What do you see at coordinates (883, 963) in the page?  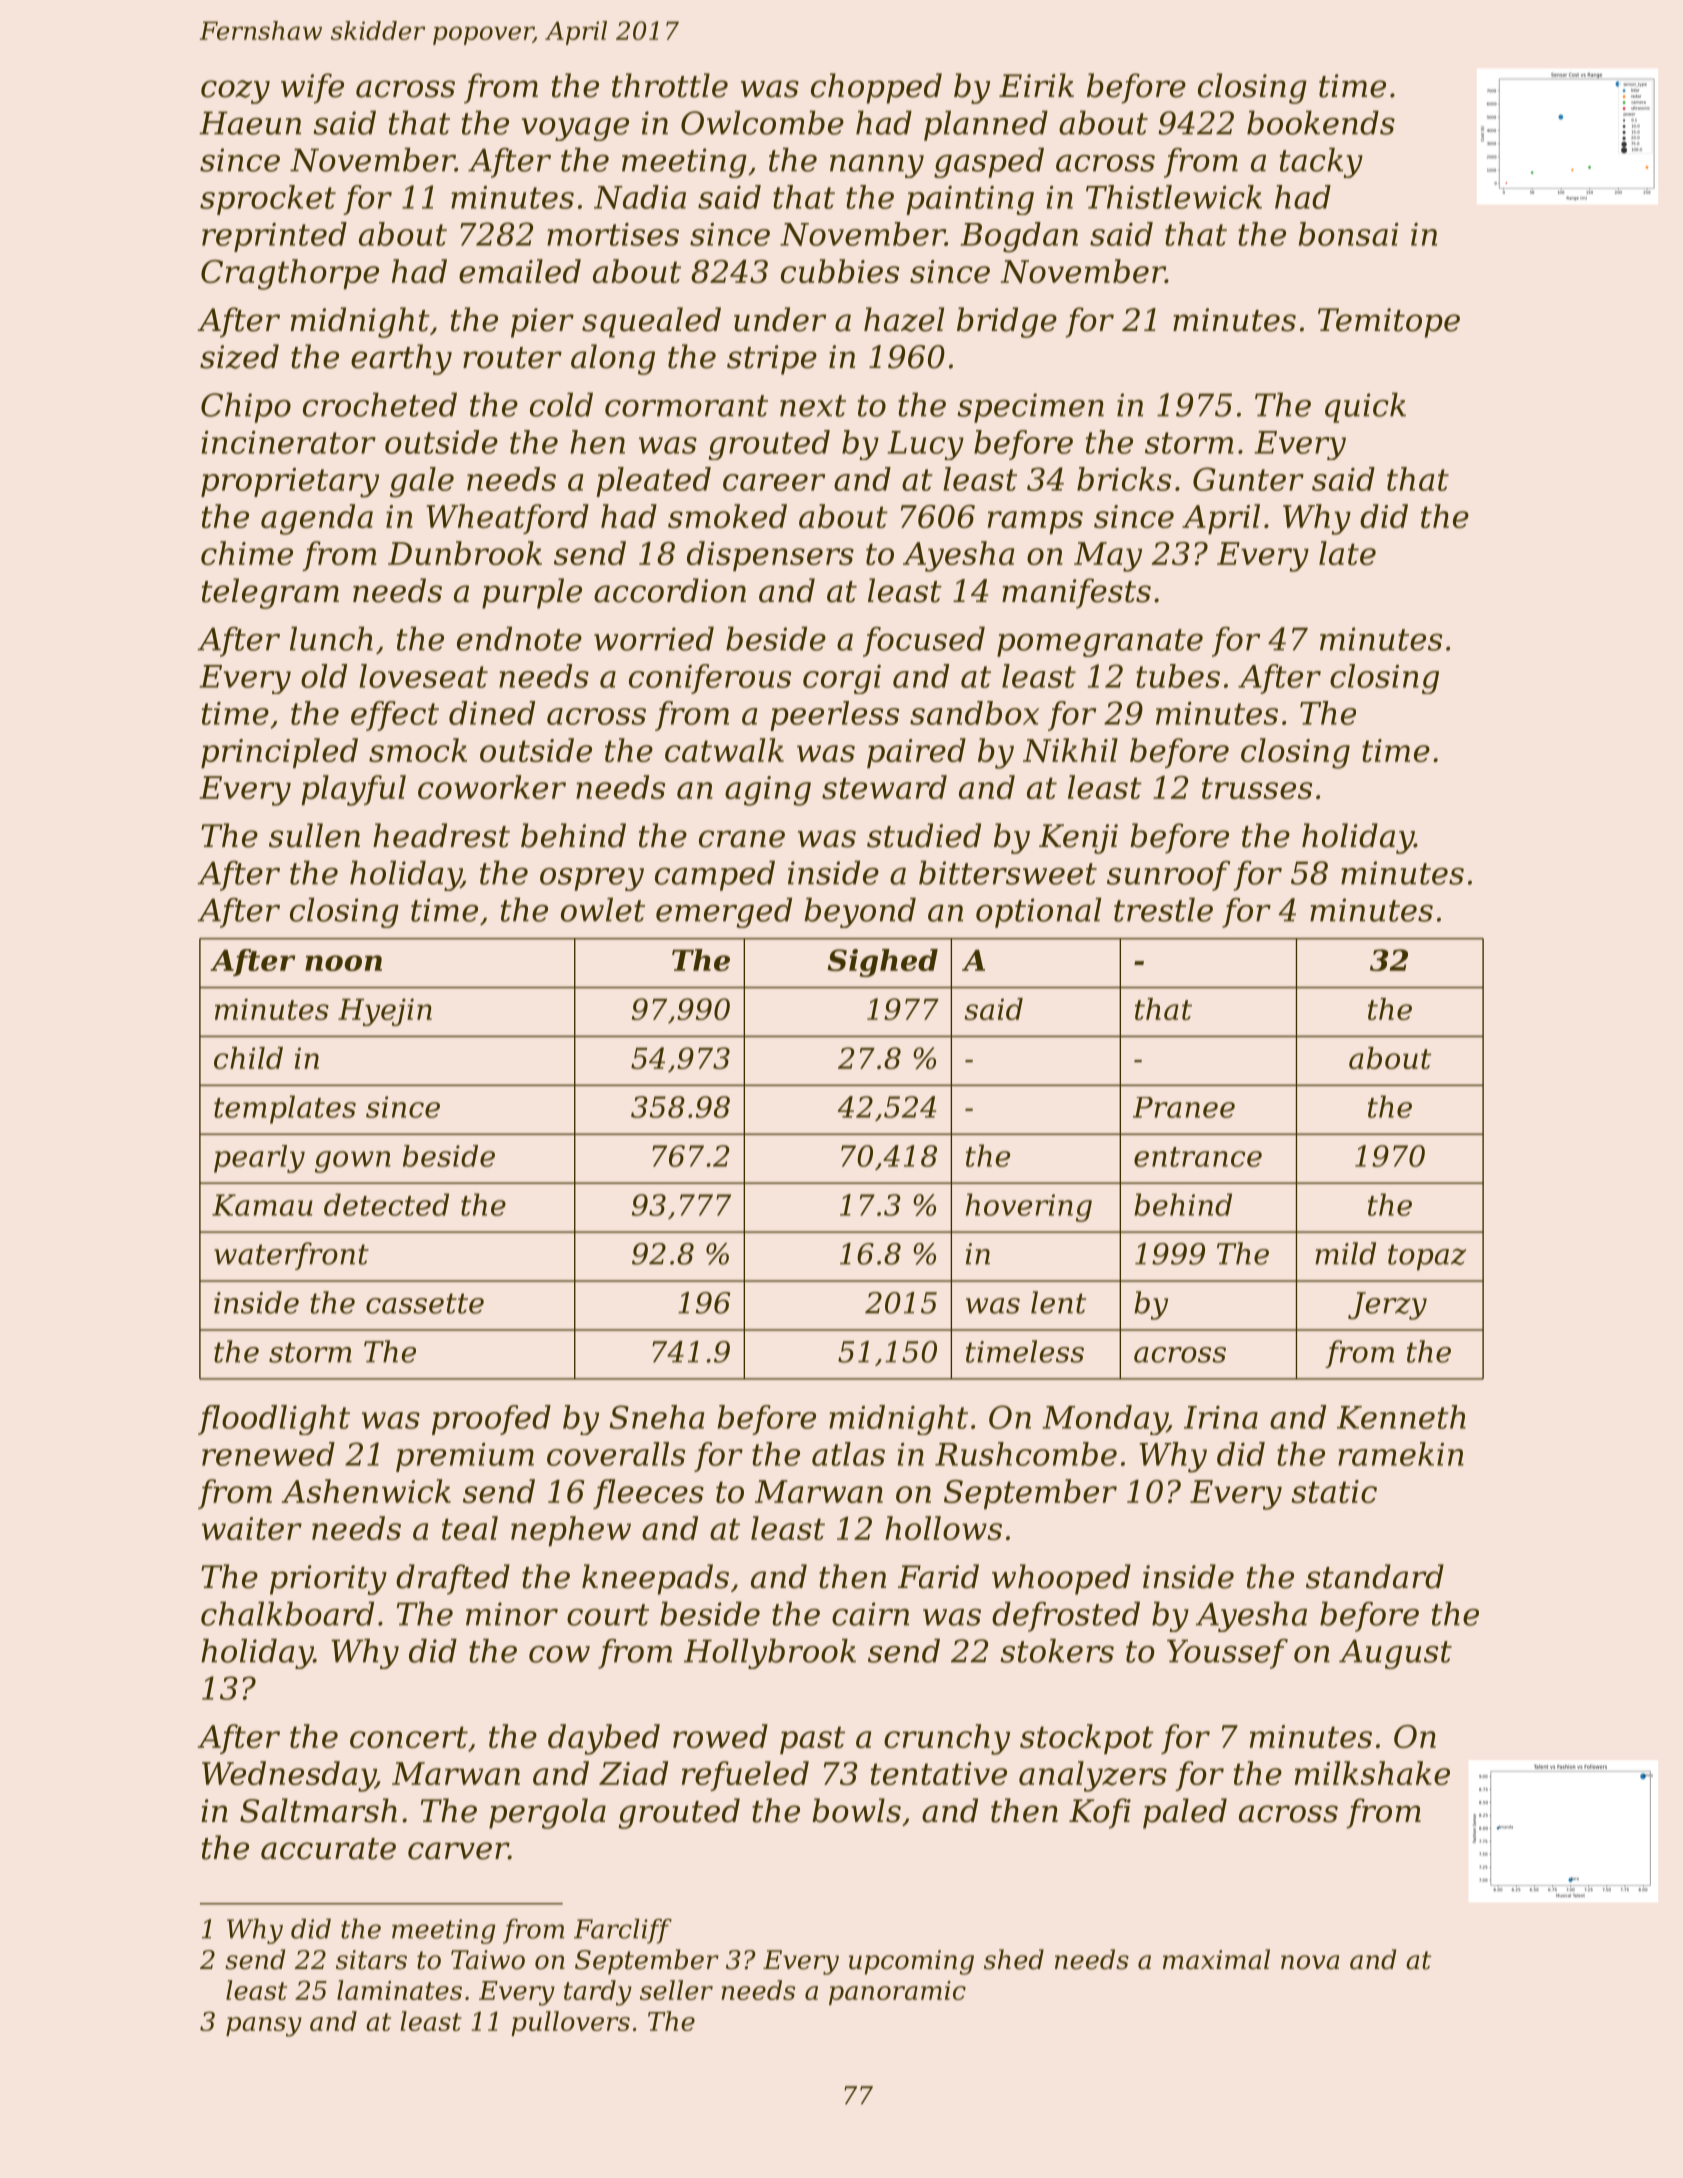 I see `Sighed` at bounding box center [883, 963].
